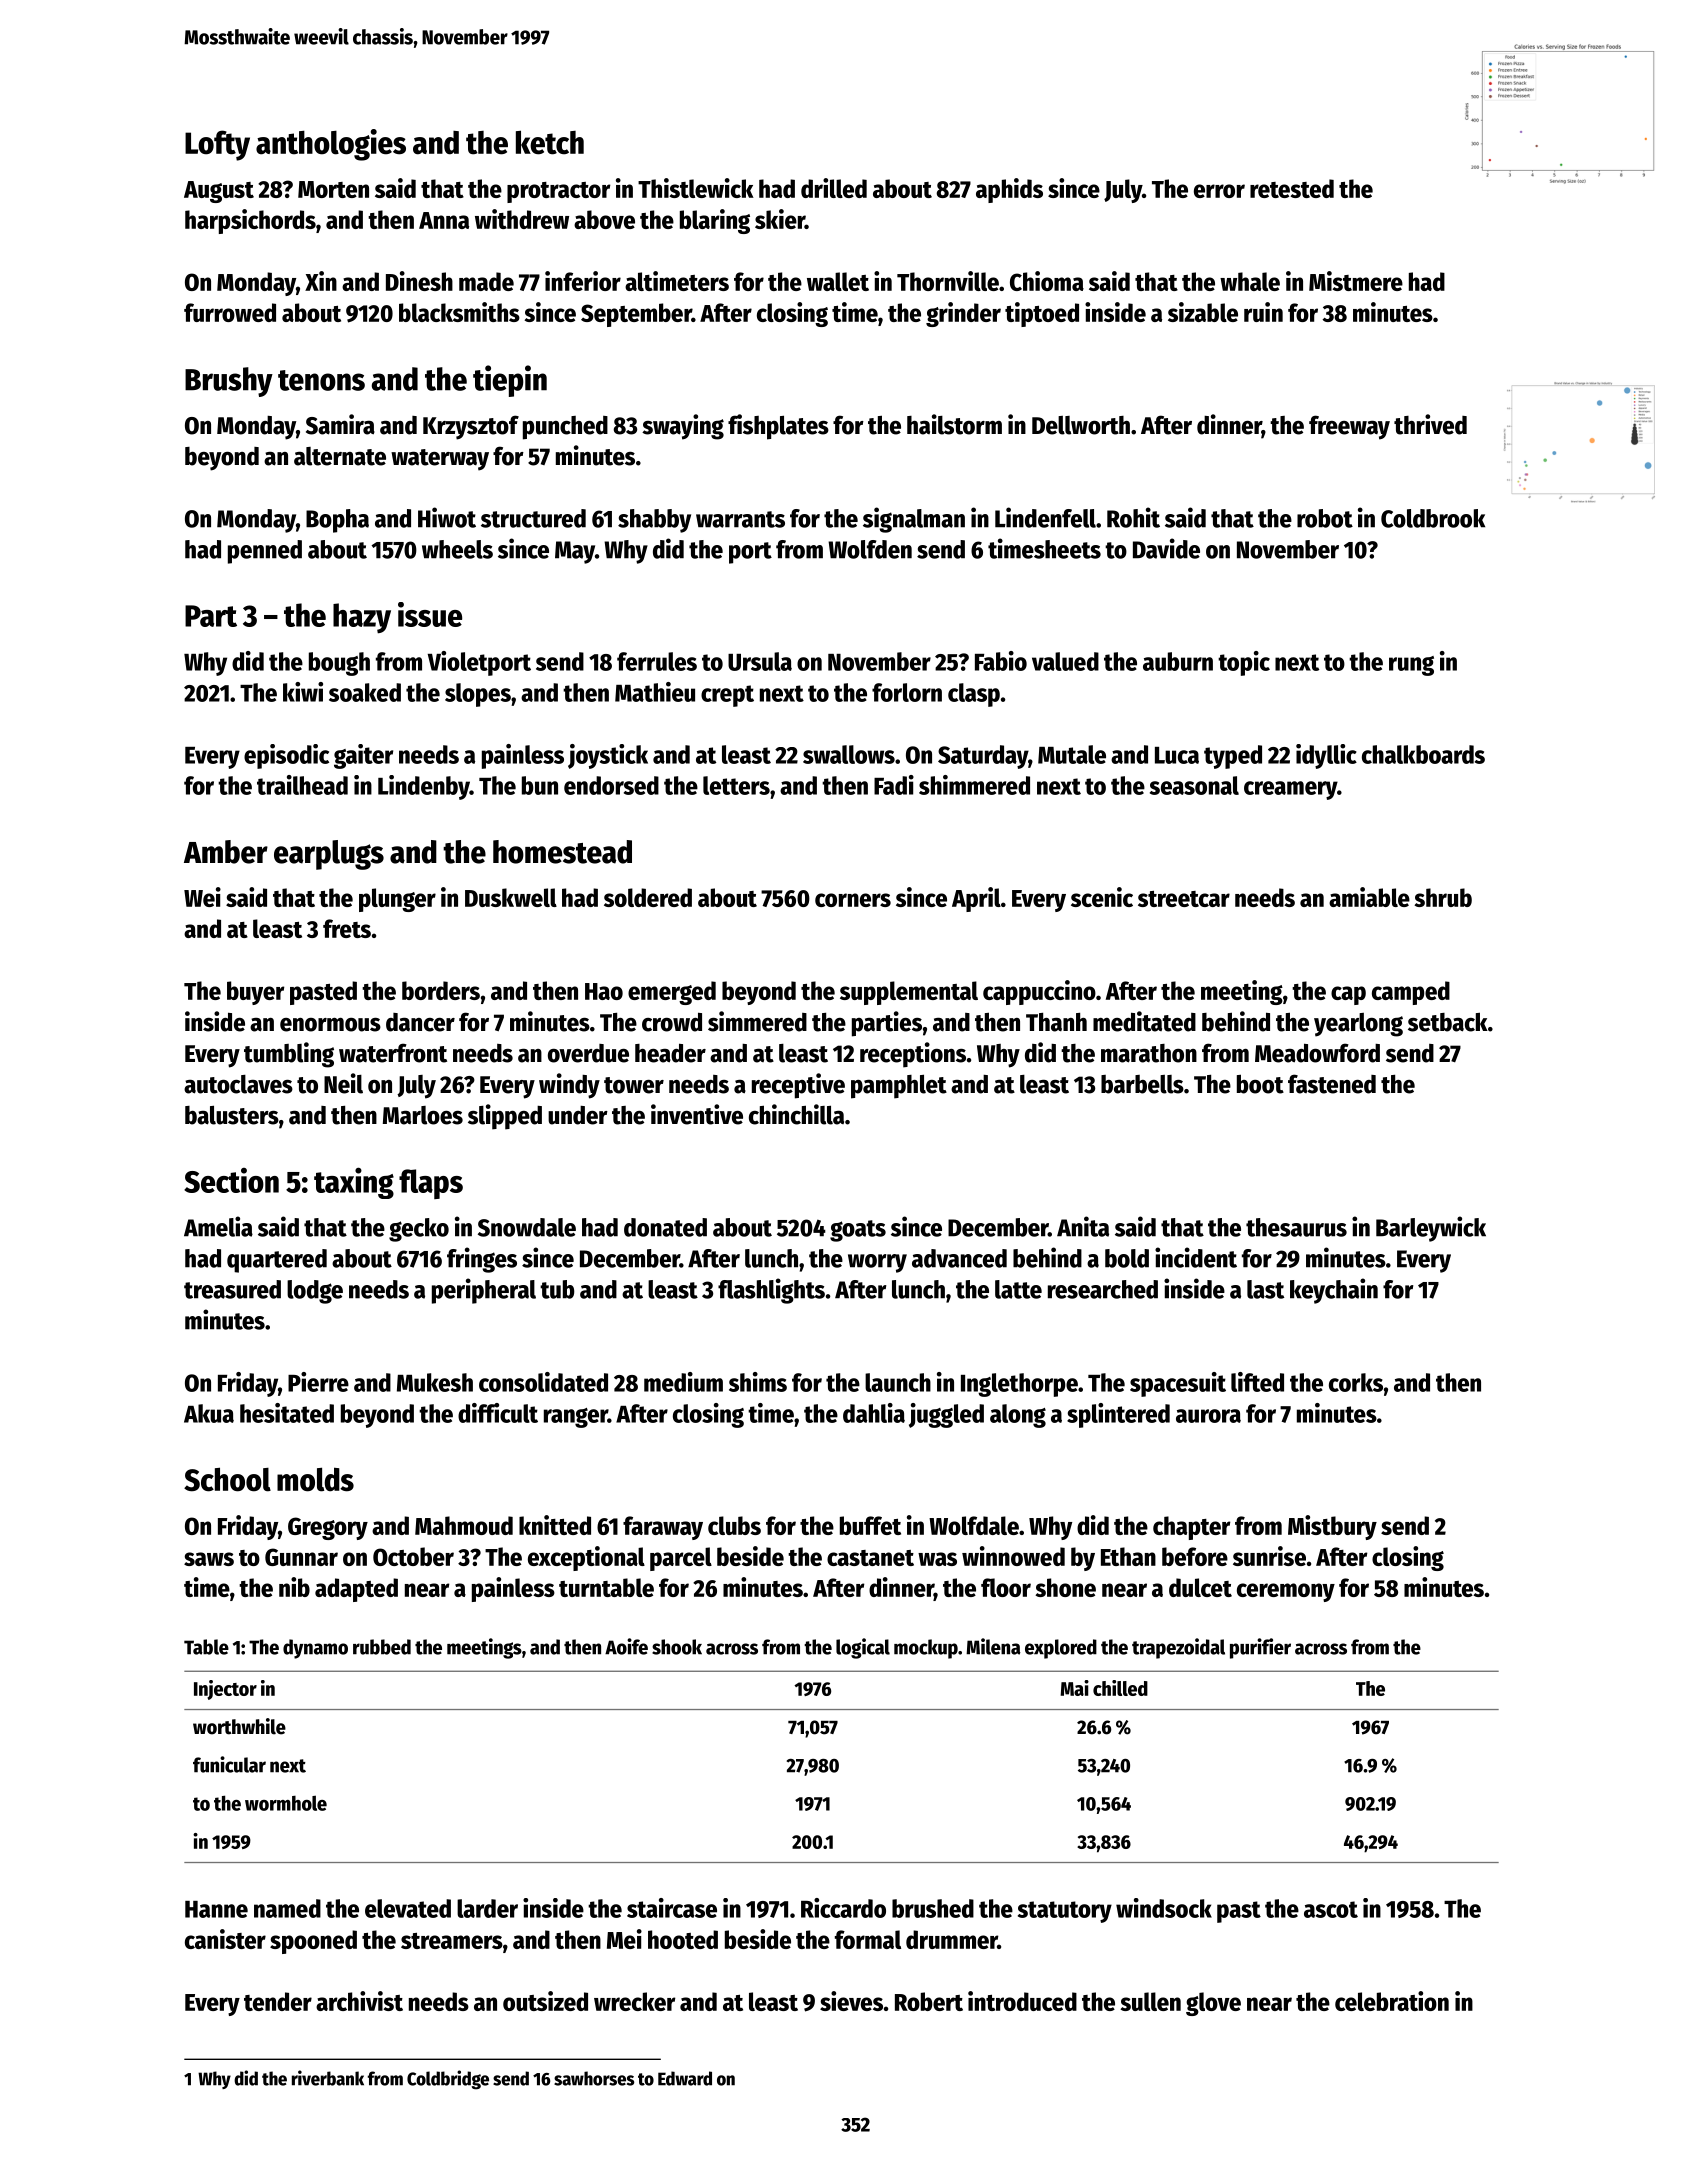  What do you see at coordinates (1431, 1229) in the screenshot?
I see `Barleywick` at bounding box center [1431, 1229].
